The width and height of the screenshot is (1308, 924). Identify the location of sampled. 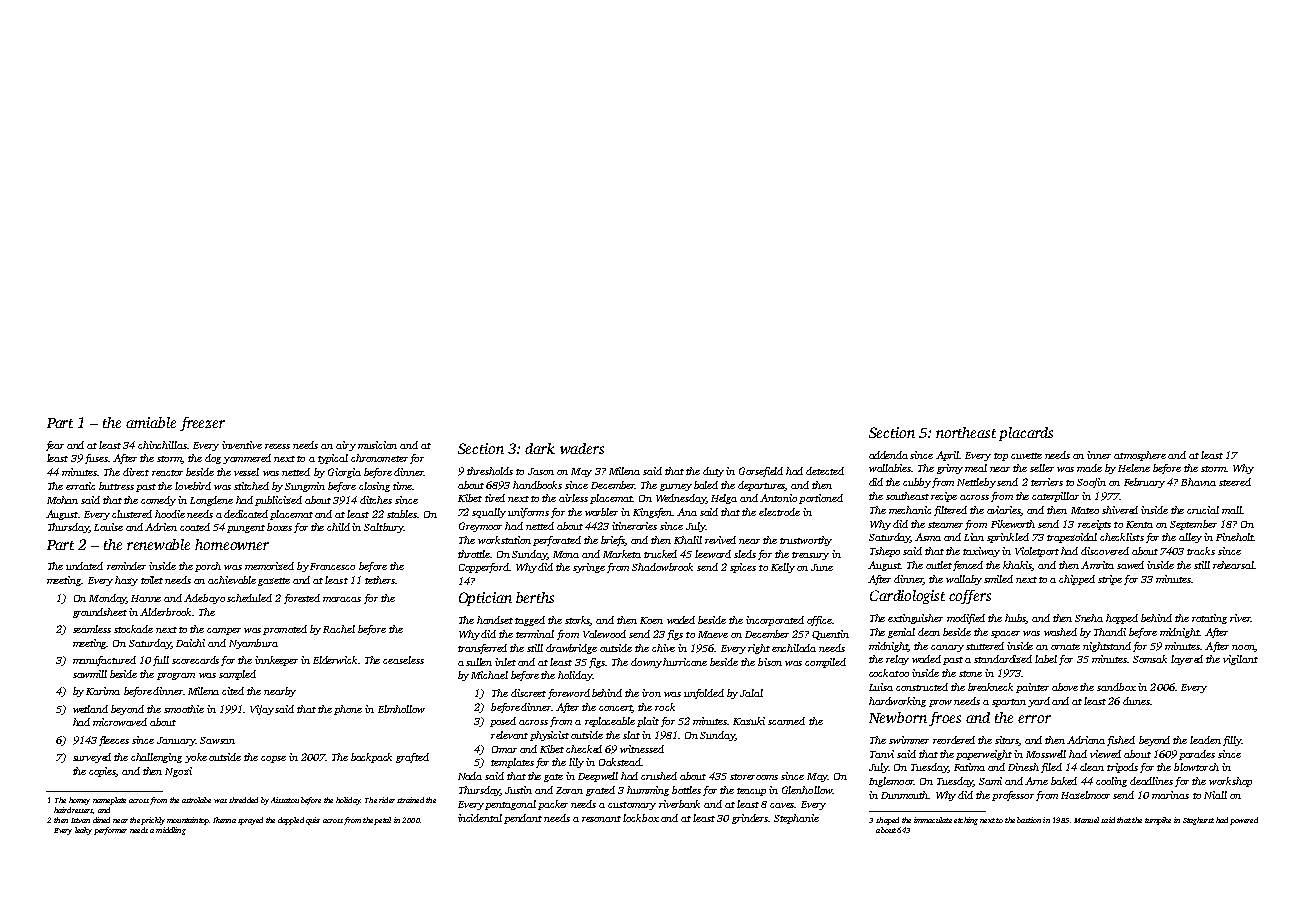
(237, 675).
